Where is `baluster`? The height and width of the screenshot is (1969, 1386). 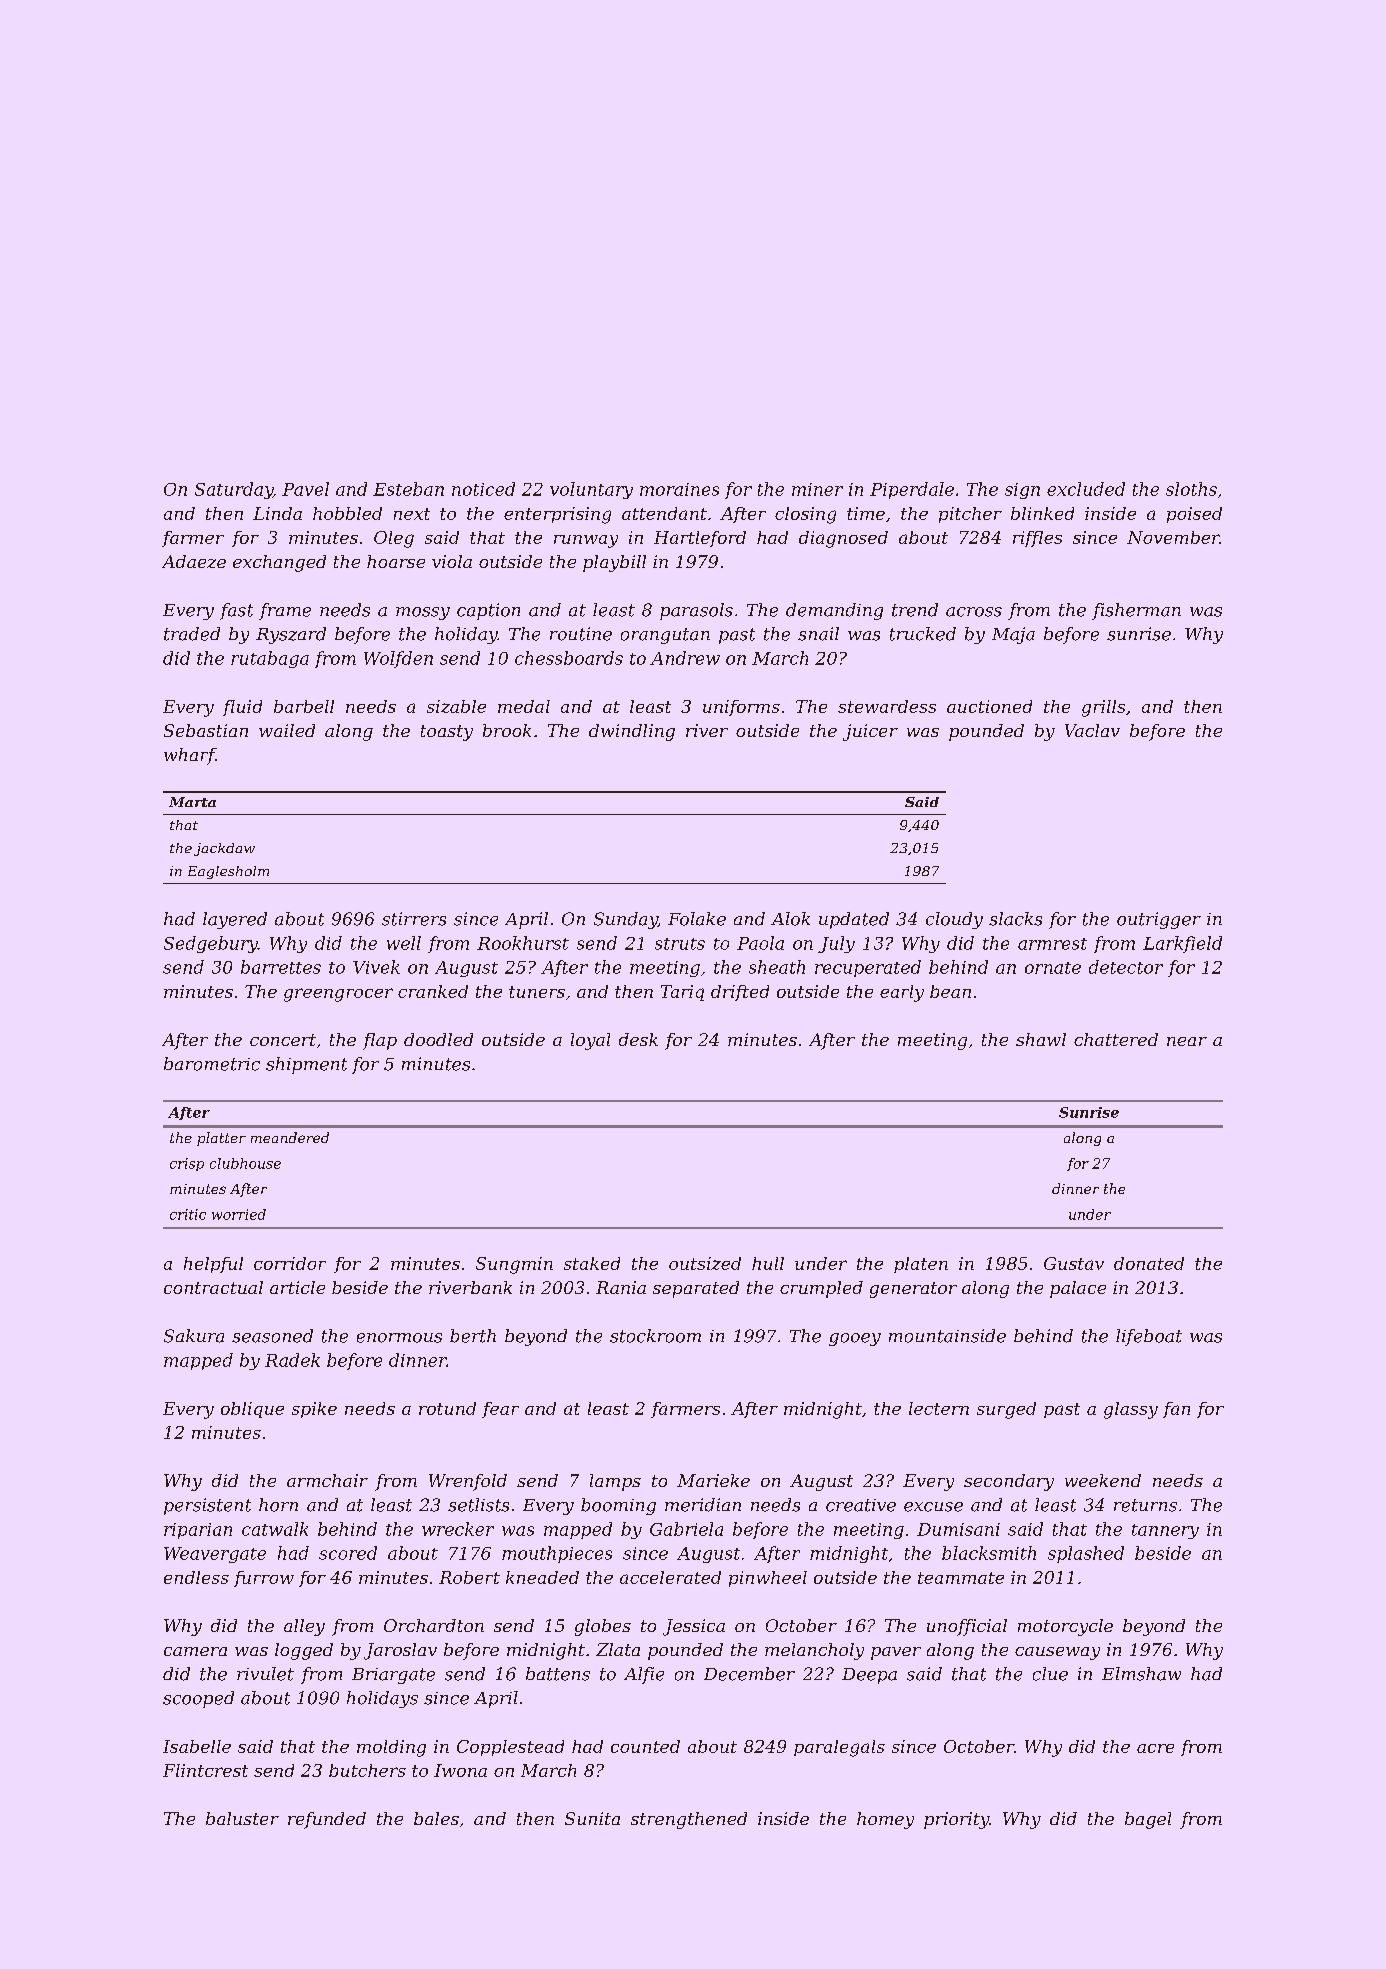
baluster is located at coordinates (242, 1818).
